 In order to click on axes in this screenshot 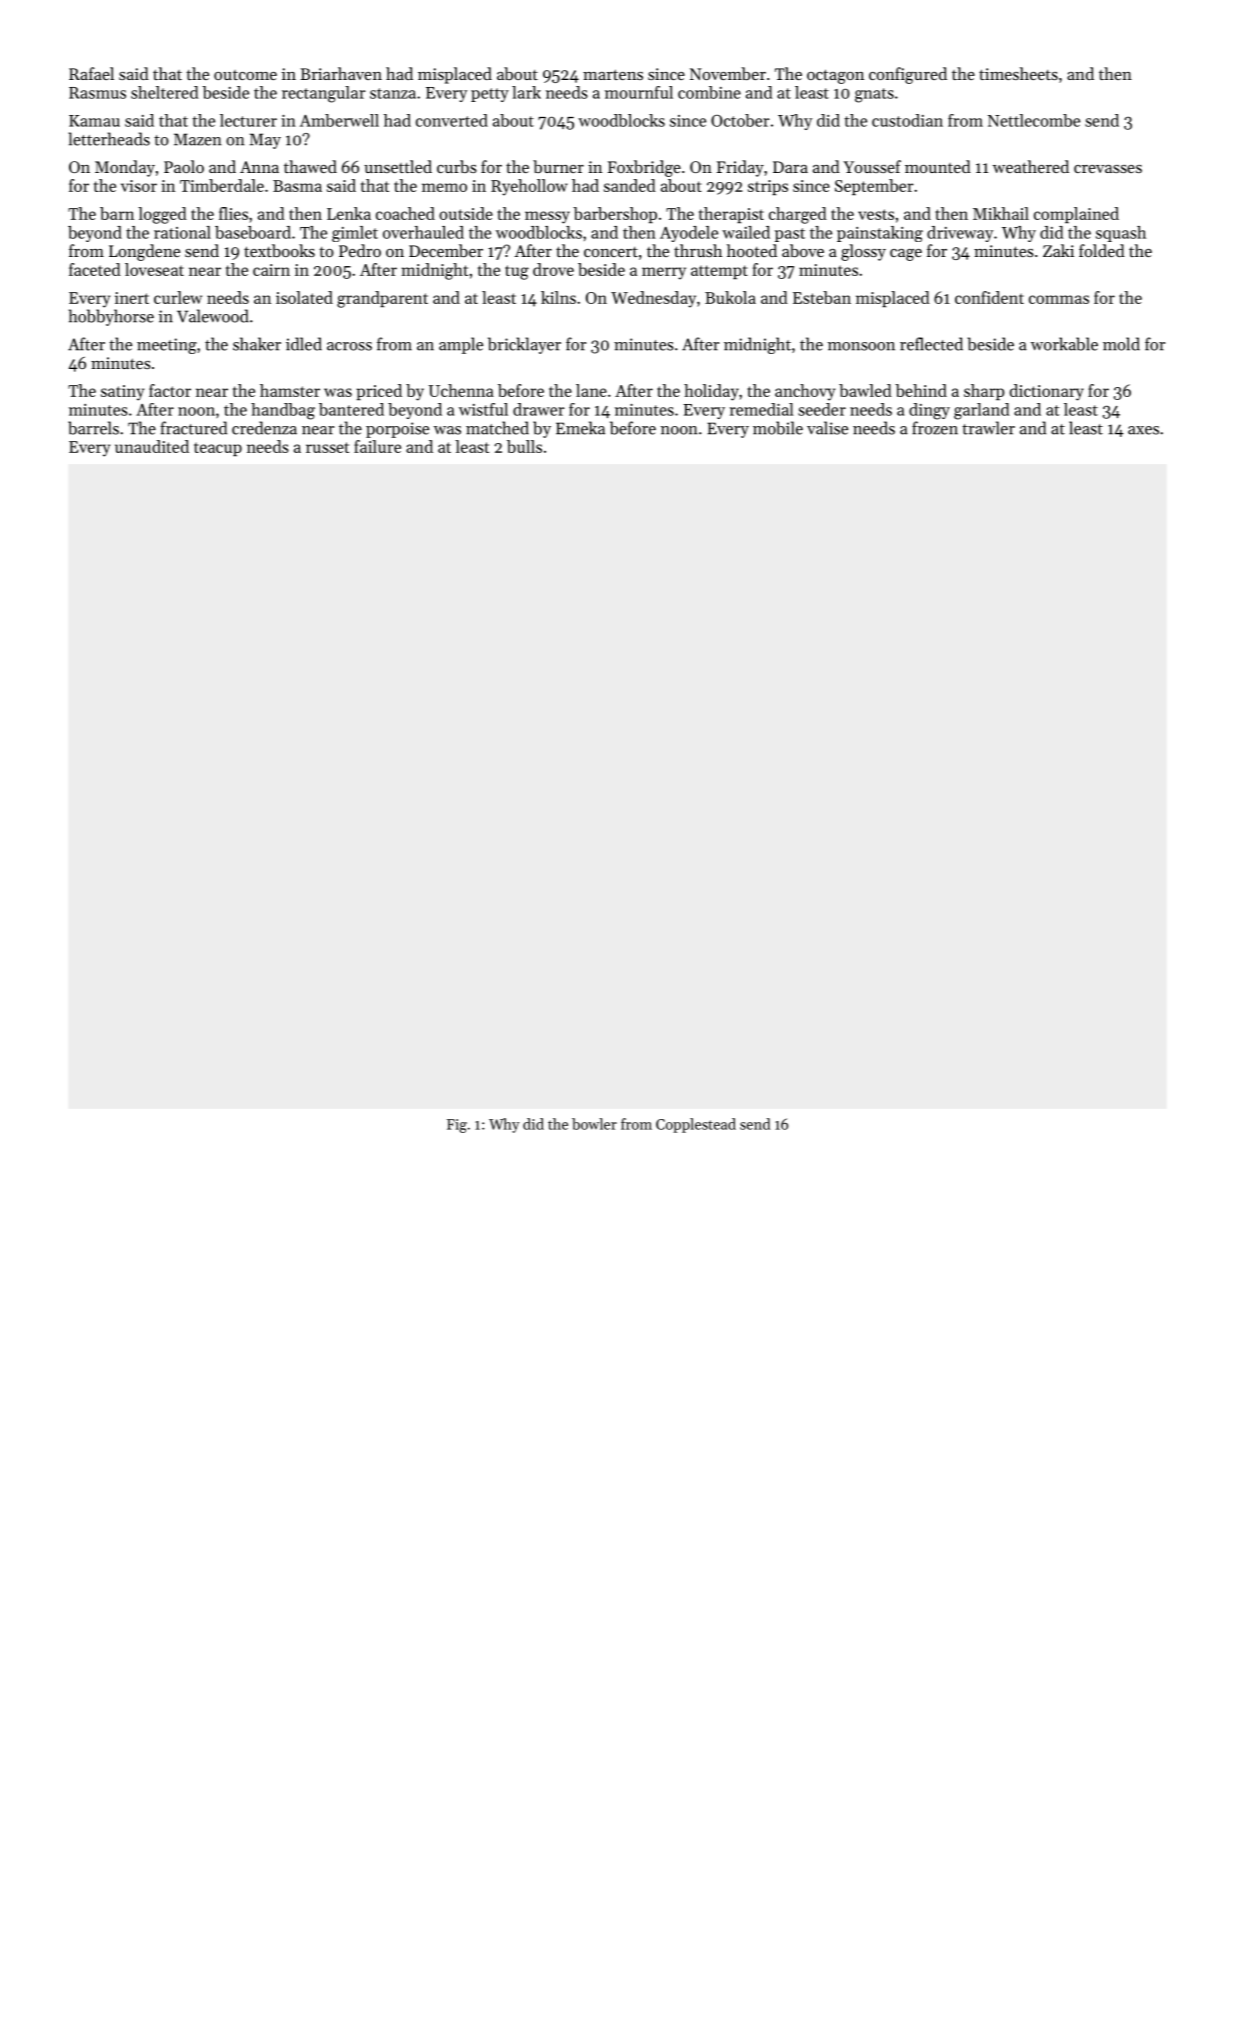, I will do `click(1143, 430)`.
